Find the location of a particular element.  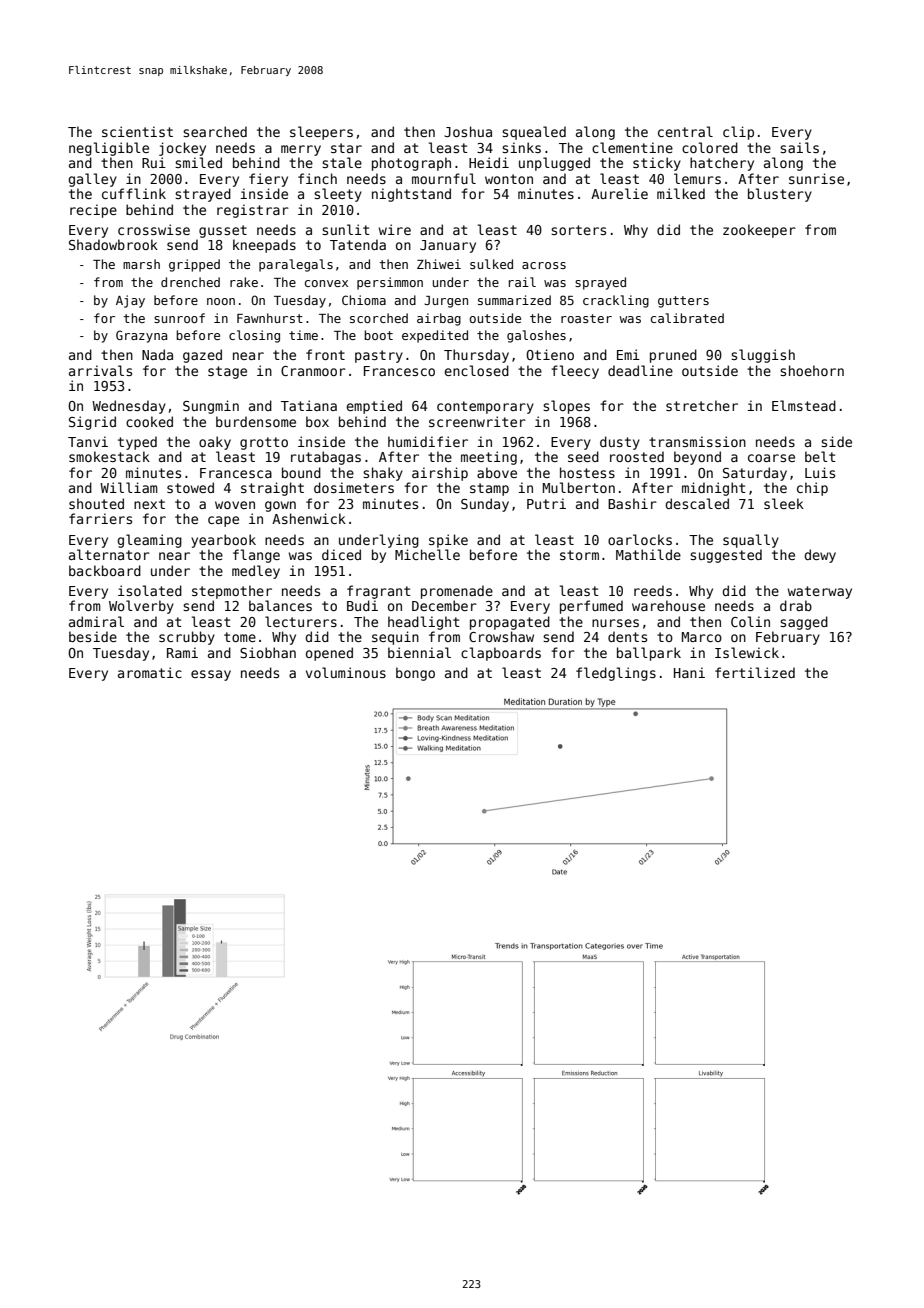

cape is located at coordinates (223, 521).
